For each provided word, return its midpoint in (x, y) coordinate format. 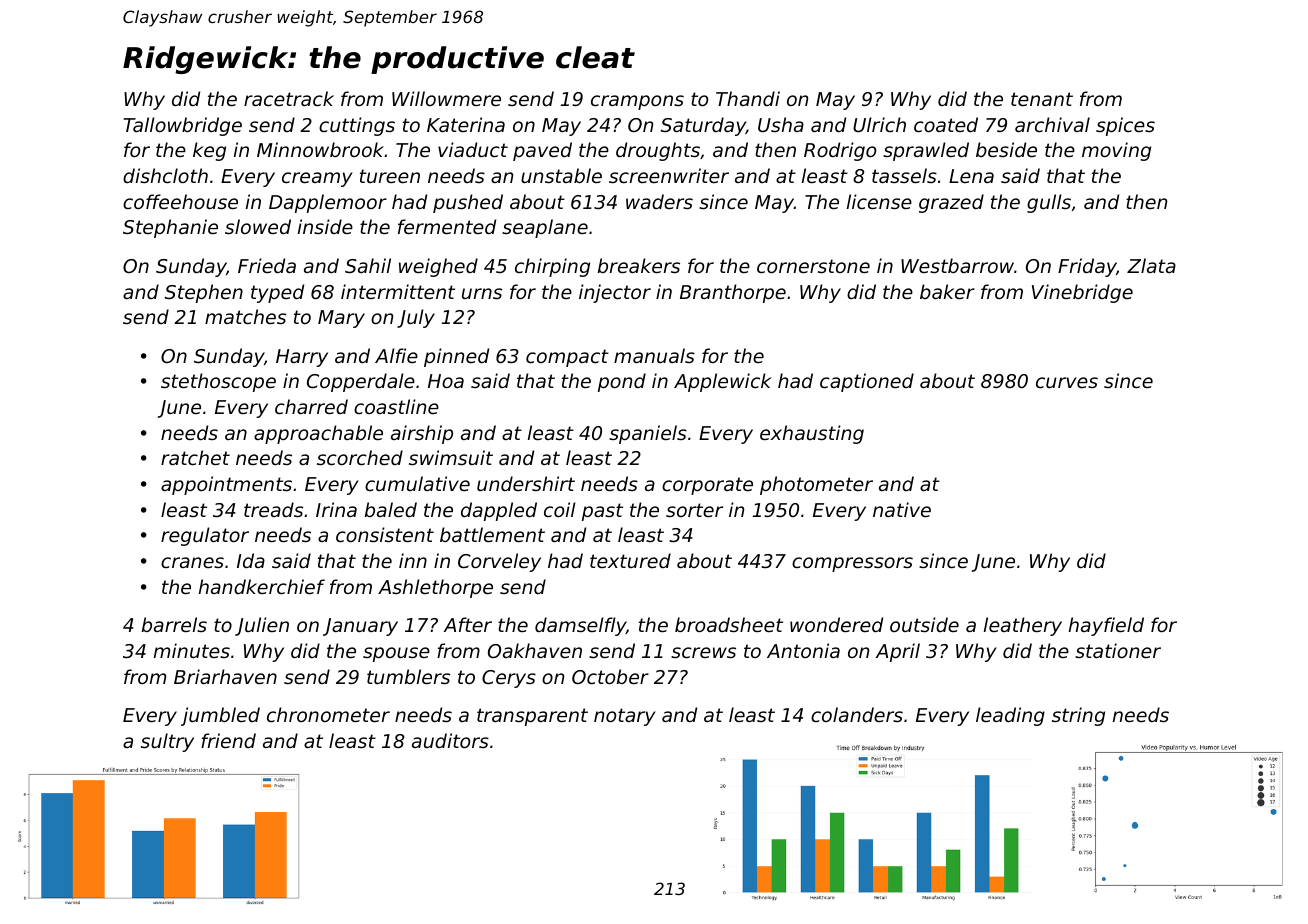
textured (630, 560)
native (902, 509)
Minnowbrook (321, 149)
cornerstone (813, 266)
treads (273, 509)
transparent (532, 717)
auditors (450, 740)
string (1078, 716)
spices (1125, 126)
